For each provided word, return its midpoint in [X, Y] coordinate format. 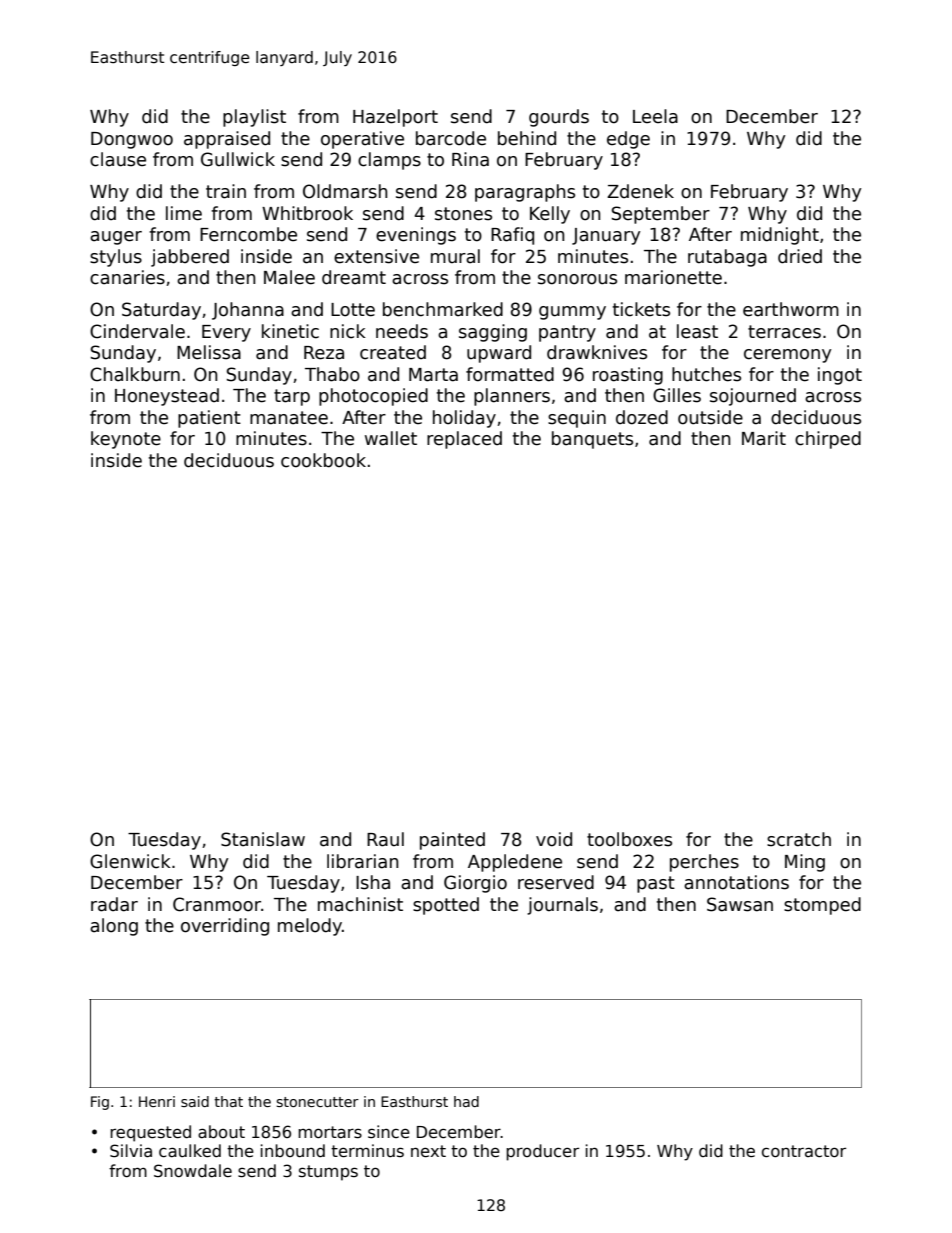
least [697, 331]
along [114, 927]
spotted [446, 906]
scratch [799, 839]
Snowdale [193, 1171]
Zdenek [640, 191]
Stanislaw [263, 839]
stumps [328, 1173]
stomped [822, 906]
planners [512, 397]
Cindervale [137, 331]
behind [527, 138]
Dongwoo [132, 140]
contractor [804, 1151]
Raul [385, 839]
